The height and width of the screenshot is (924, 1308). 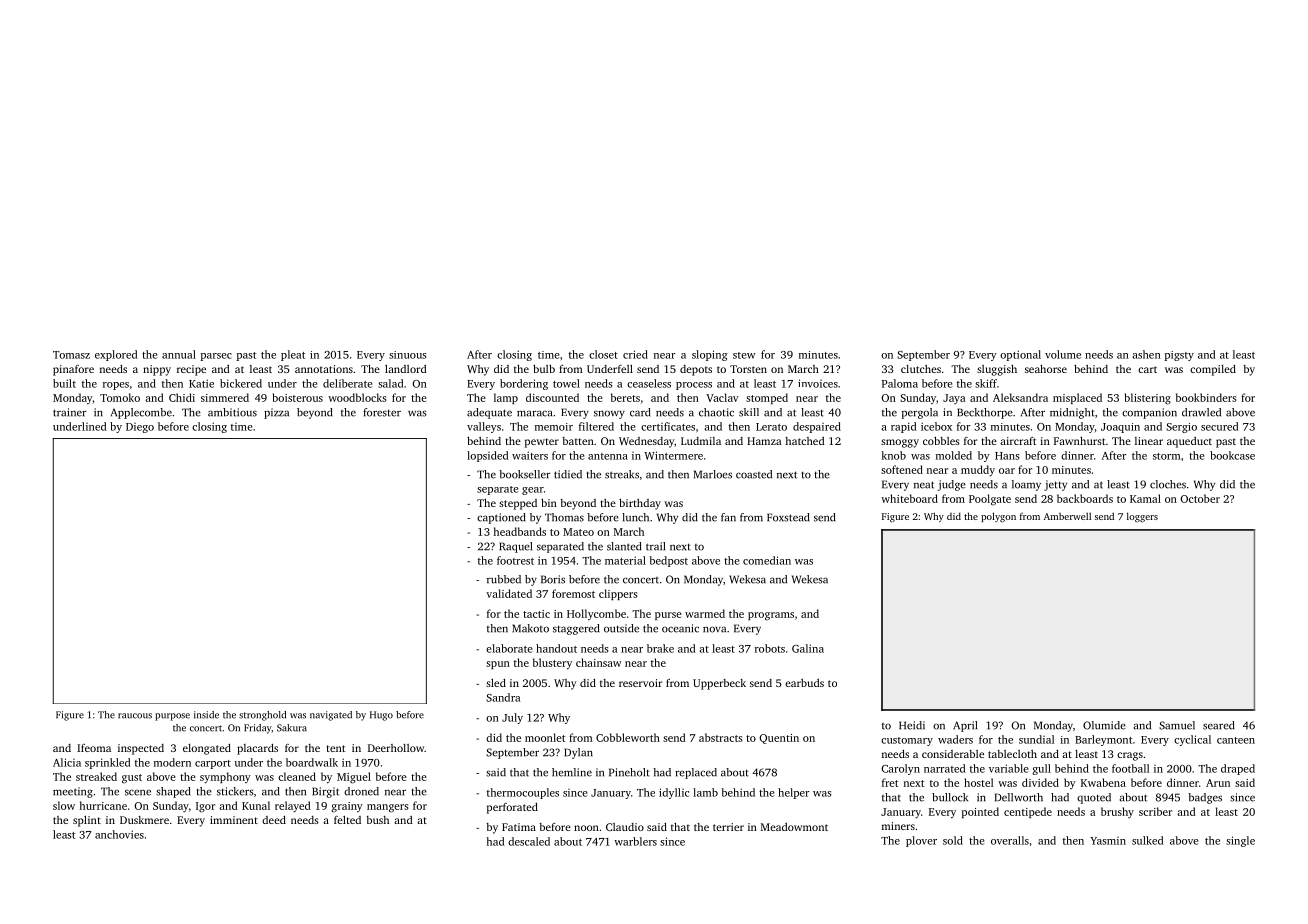 What do you see at coordinates (1205, 798) in the screenshot?
I see `badges` at bounding box center [1205, 798].
